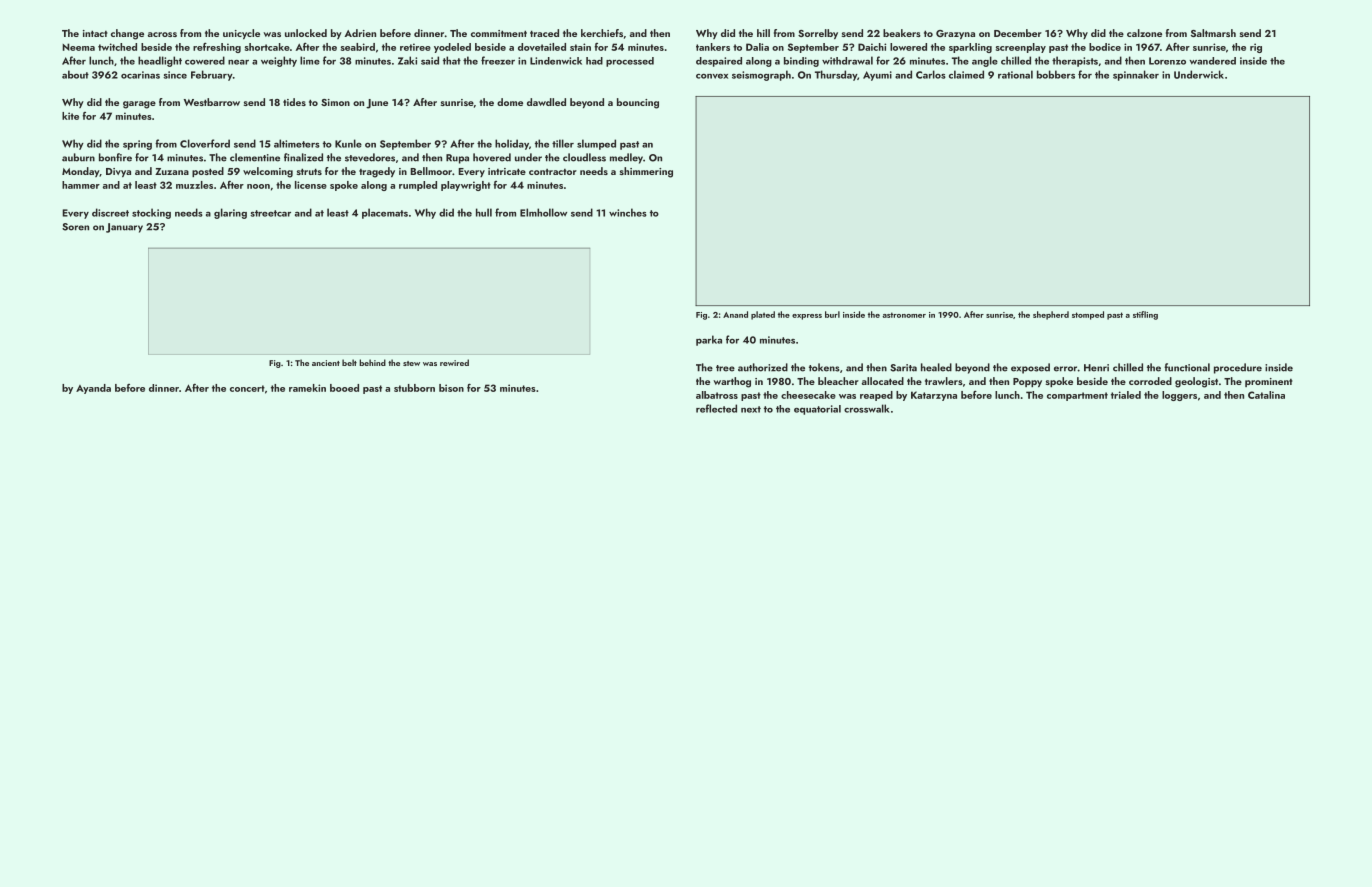 This document has height=887, width=1372. Describe the element at coordinates (117, 47) in the document. I see `twitched` at that location.
